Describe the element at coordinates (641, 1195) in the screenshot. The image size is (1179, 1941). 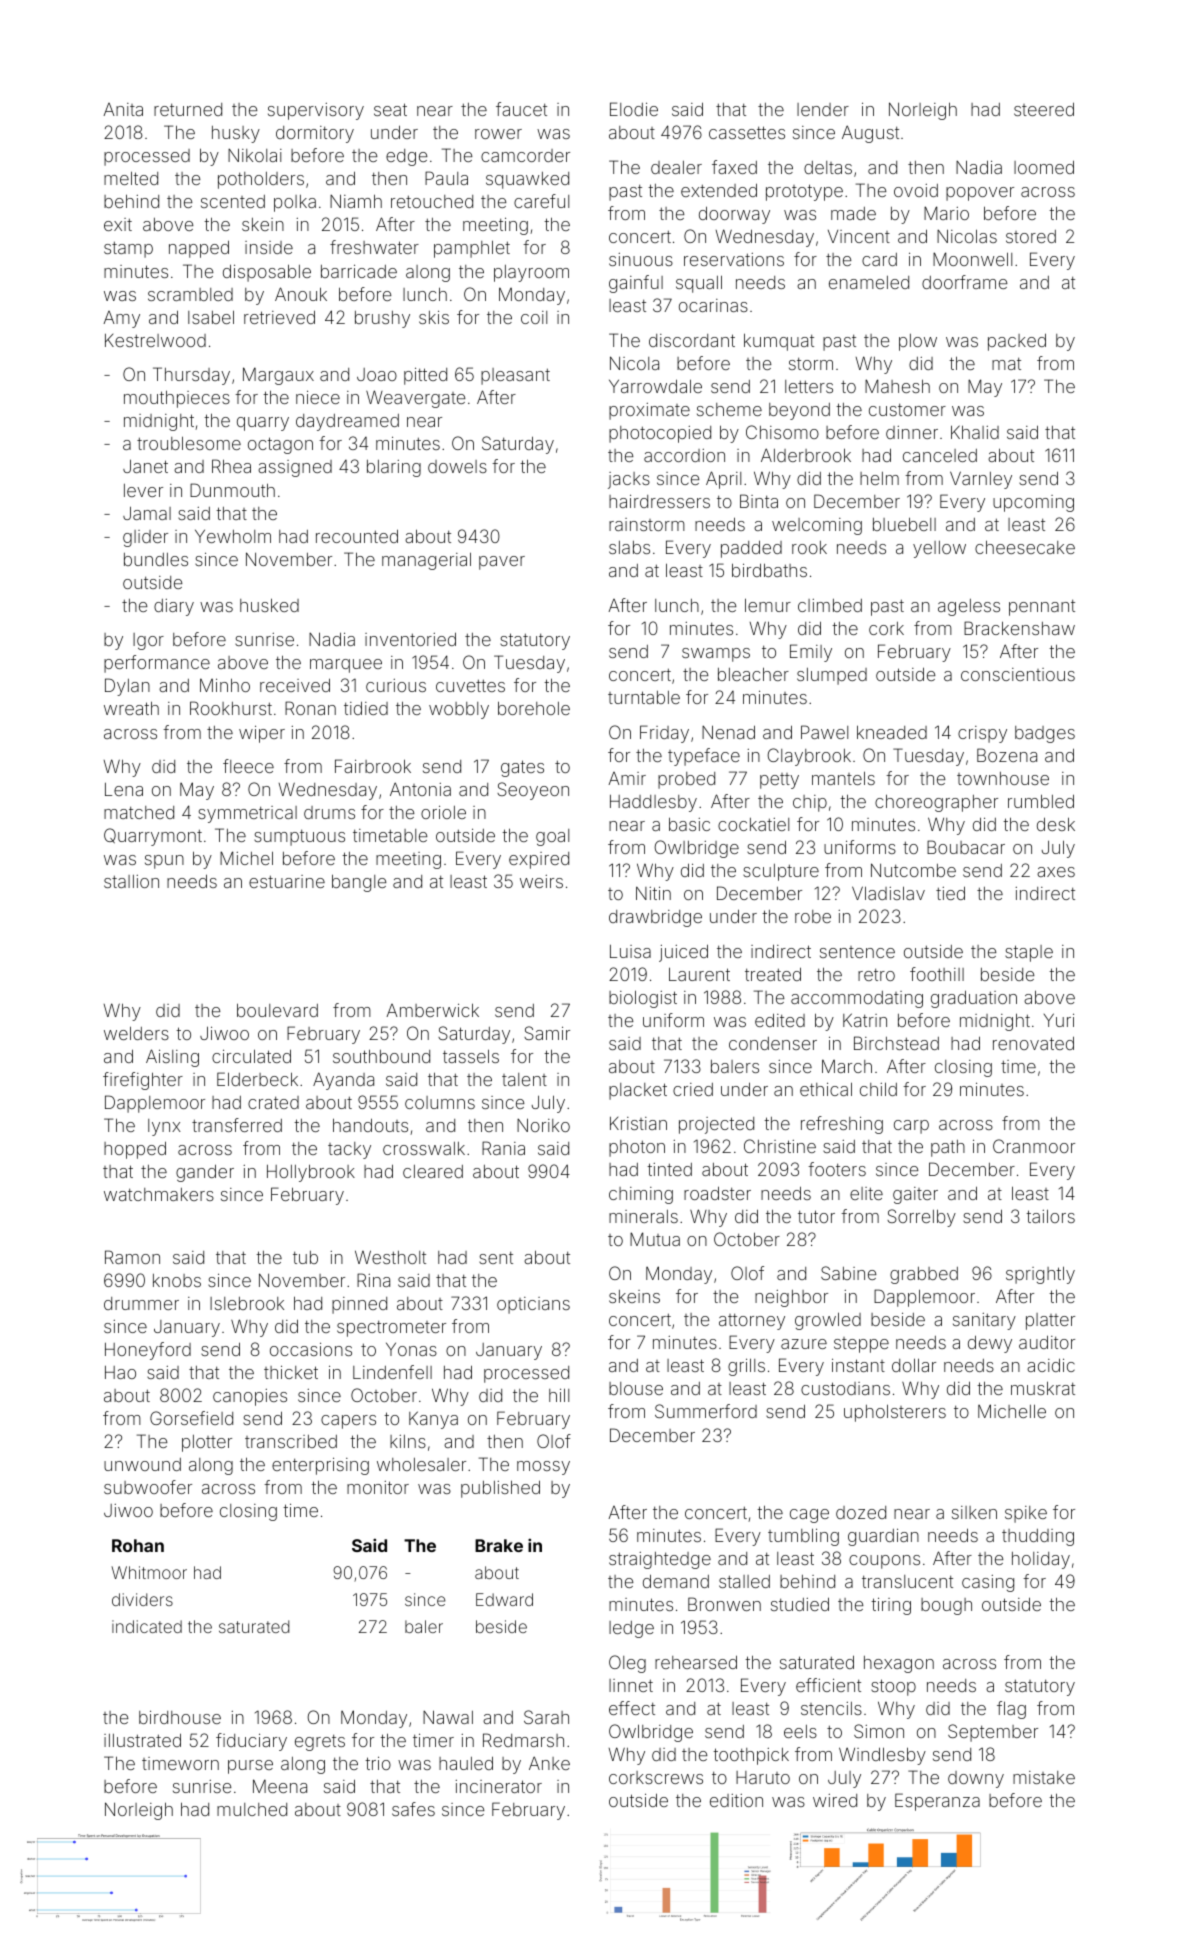
I see `chiming` at that location.
